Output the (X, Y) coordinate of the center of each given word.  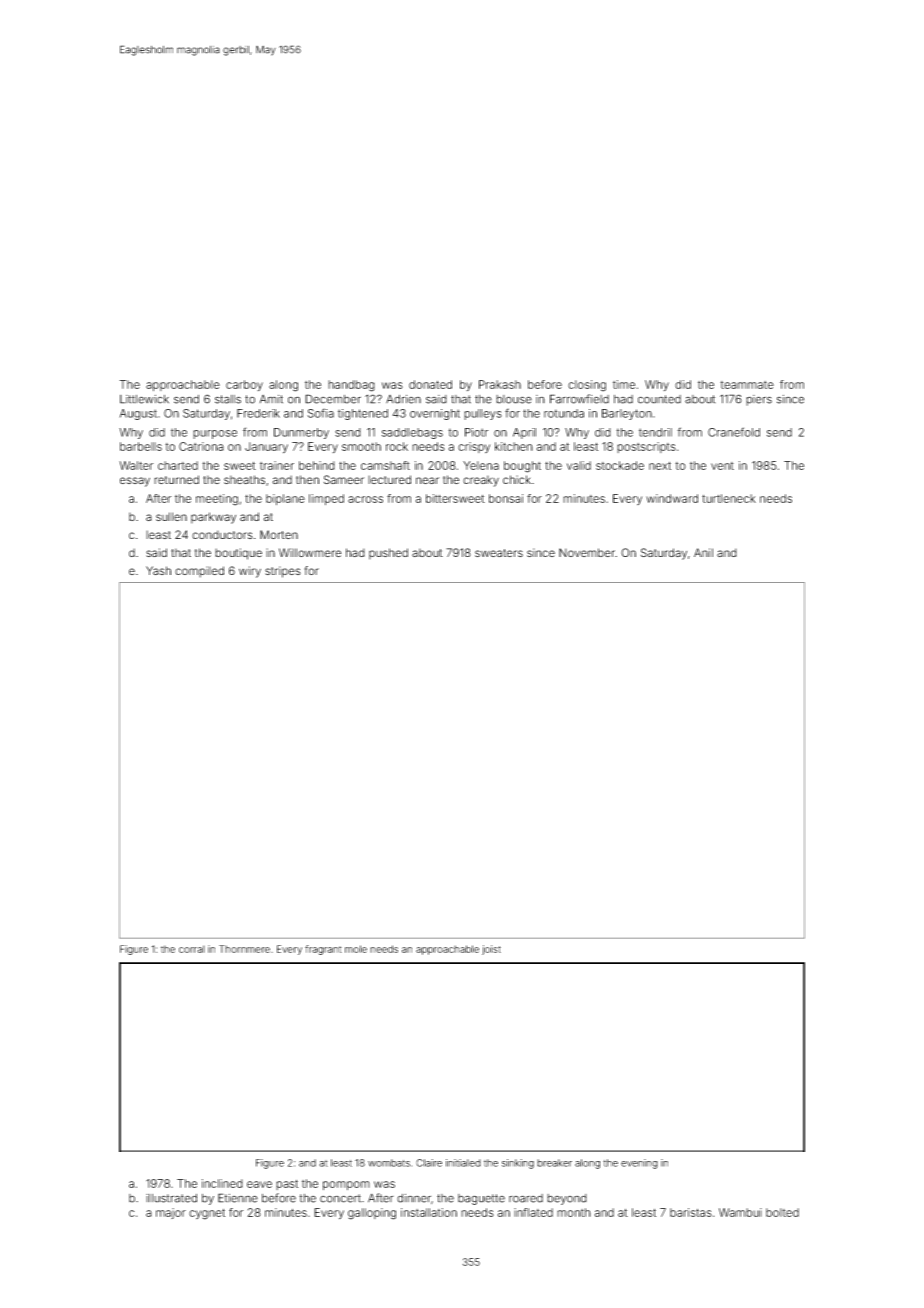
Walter (136, 465)
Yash (158, 570)
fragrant (323, 950)
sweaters (499, 553)
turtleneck (729, 498)
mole (356, 949)
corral (192, 949)
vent (722, 466)
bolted (782, 1212)
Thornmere (244, 949)
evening (639, 1164)
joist (491, 950)
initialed (463, 1163)
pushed (388, 554)
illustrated (171, 1198)
